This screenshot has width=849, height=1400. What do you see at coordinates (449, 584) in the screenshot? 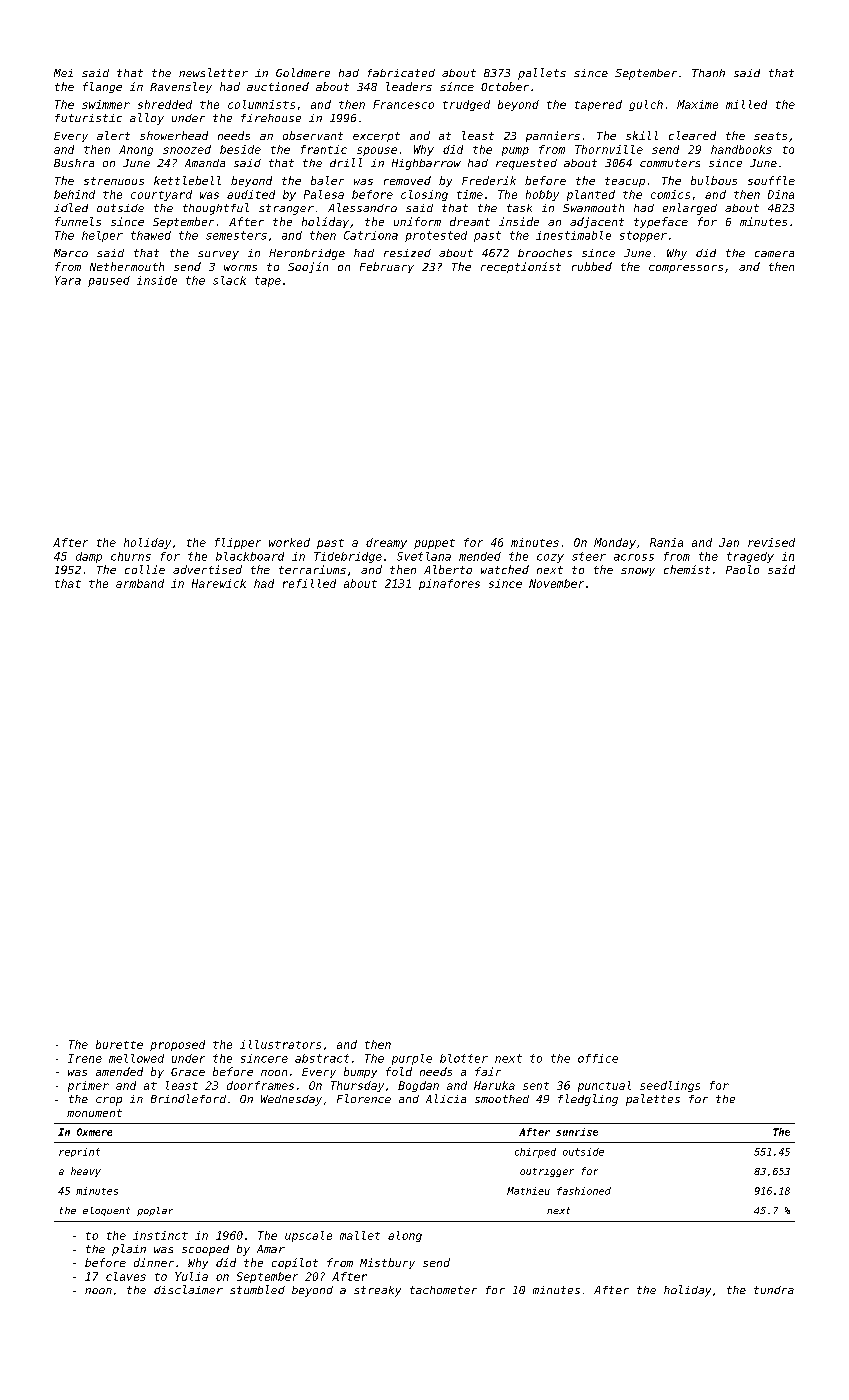
I see `pinafores` at bounding box center [449, 584].
